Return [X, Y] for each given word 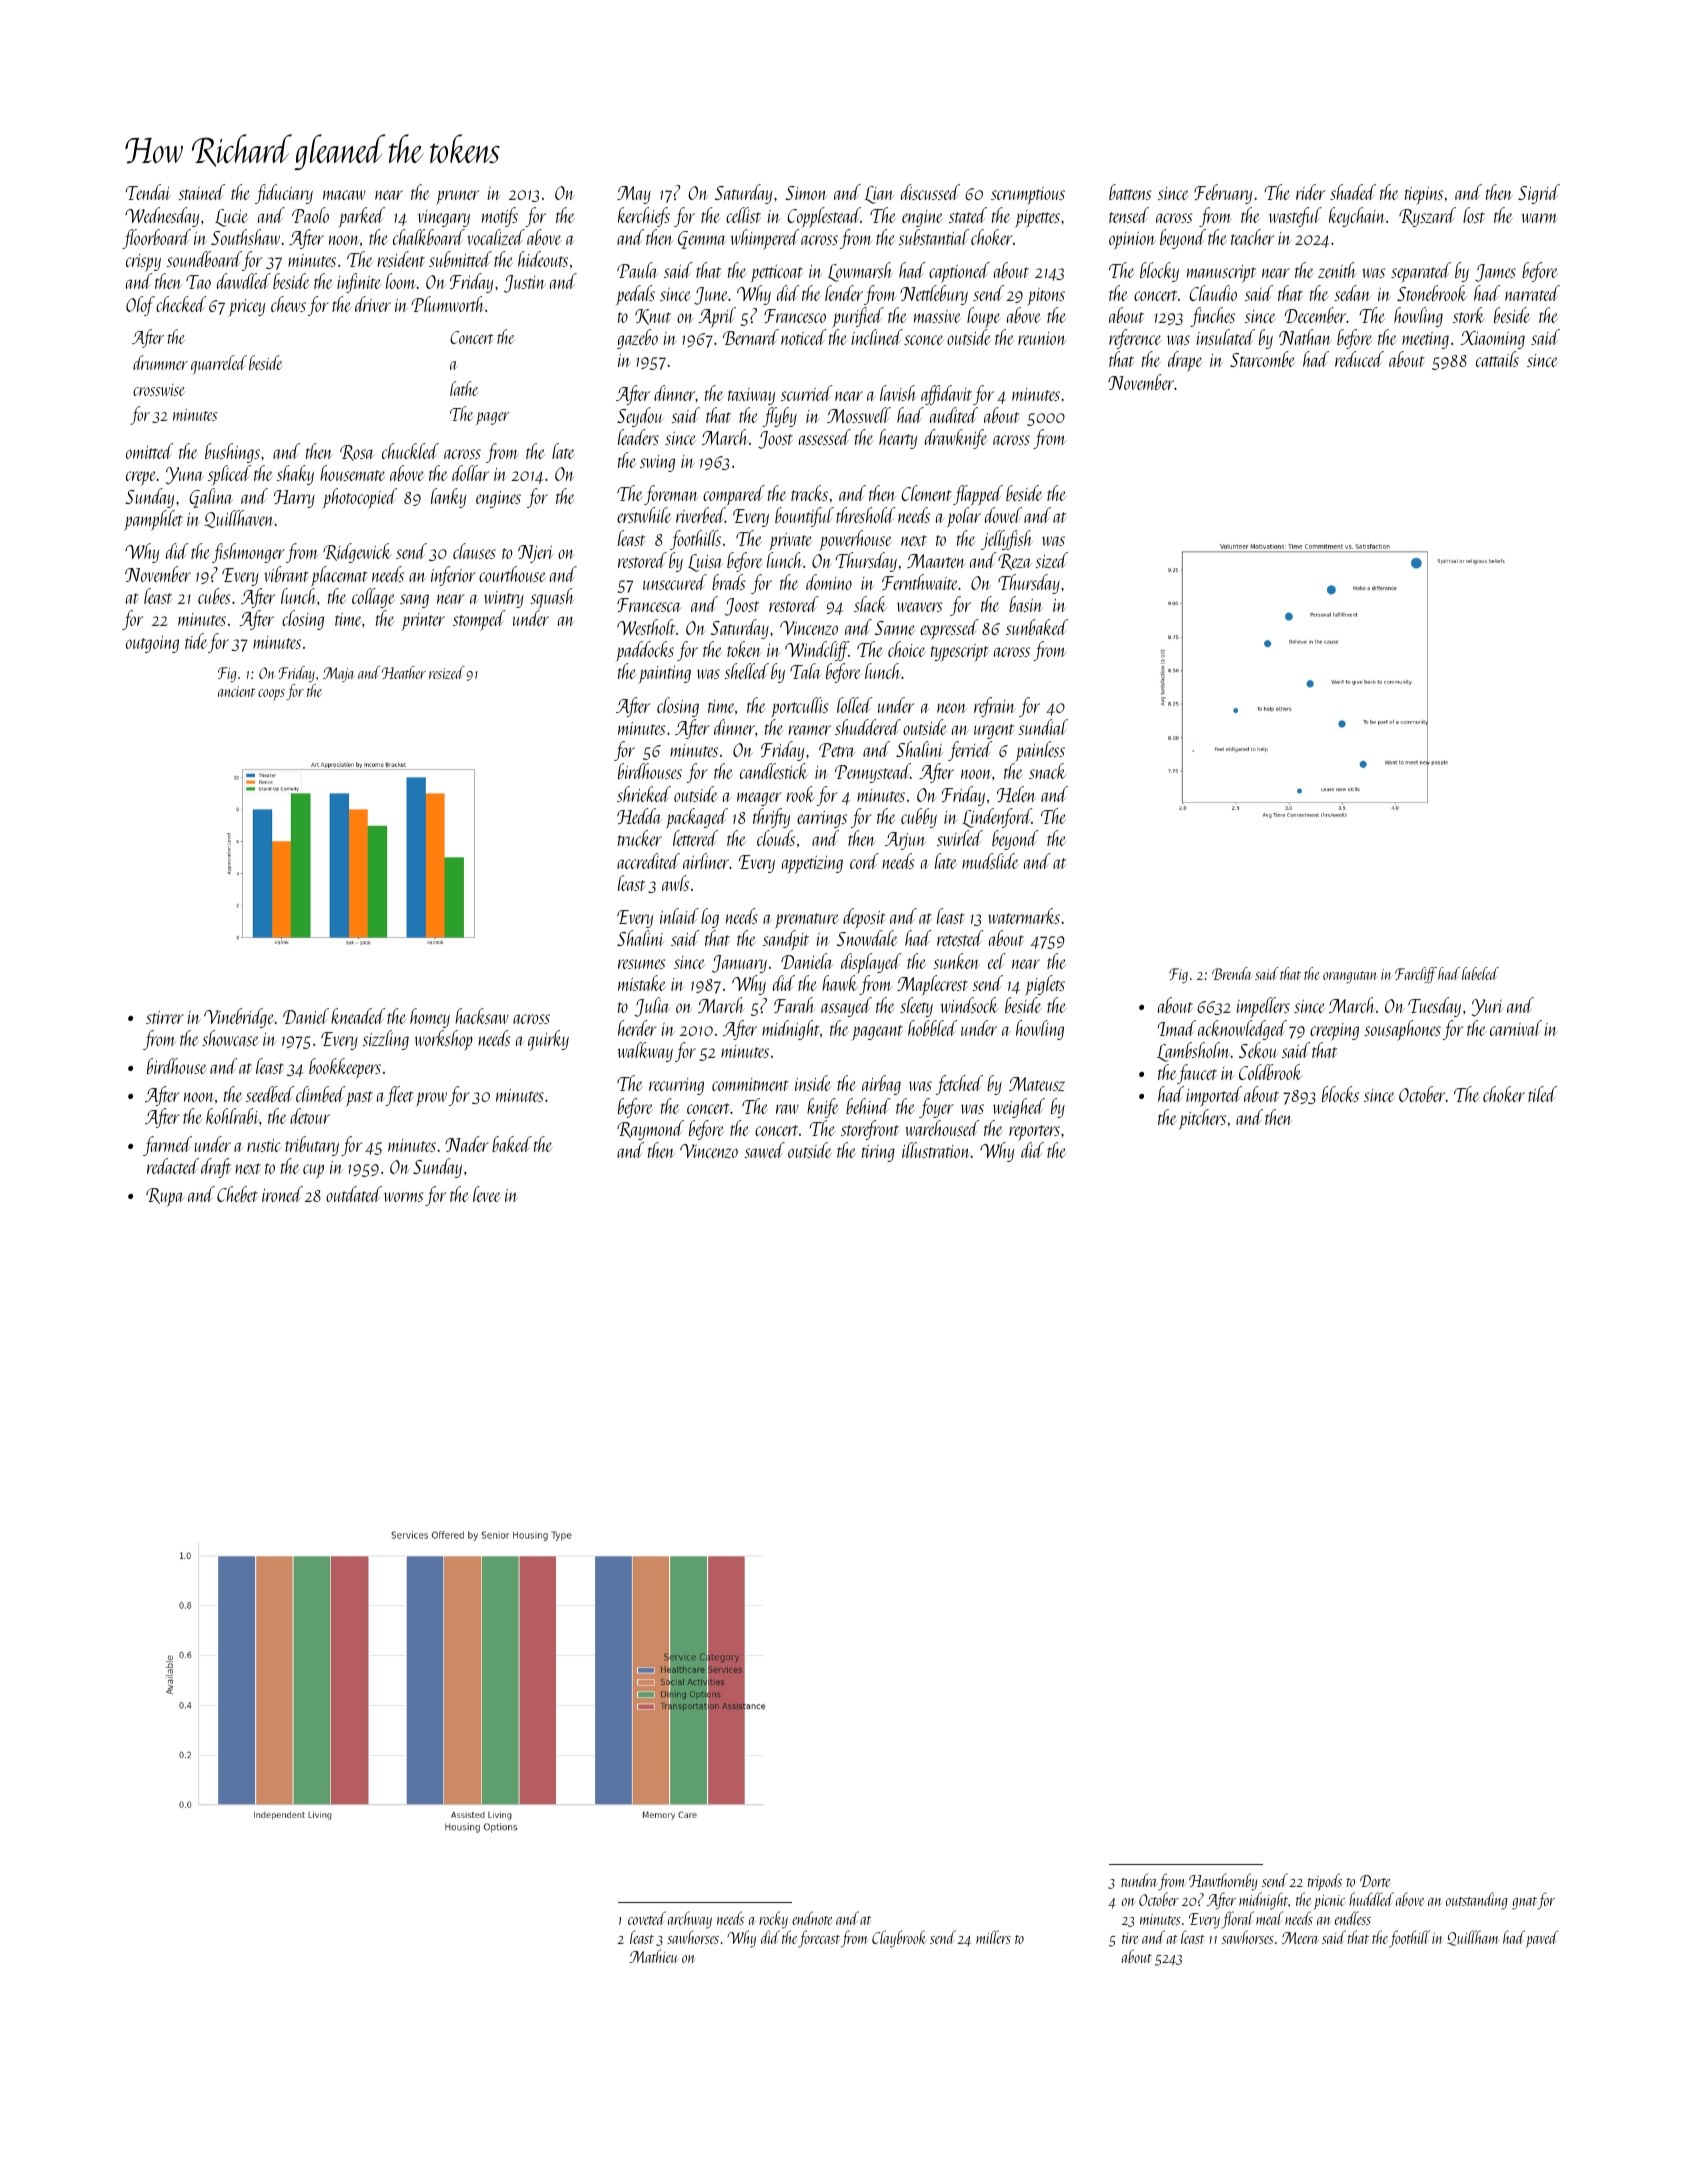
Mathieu [653, 1956]
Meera [1300, 1938]
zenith [1337, 270]
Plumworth [448, 304]
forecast [819, 1939]
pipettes [1037, 219]
